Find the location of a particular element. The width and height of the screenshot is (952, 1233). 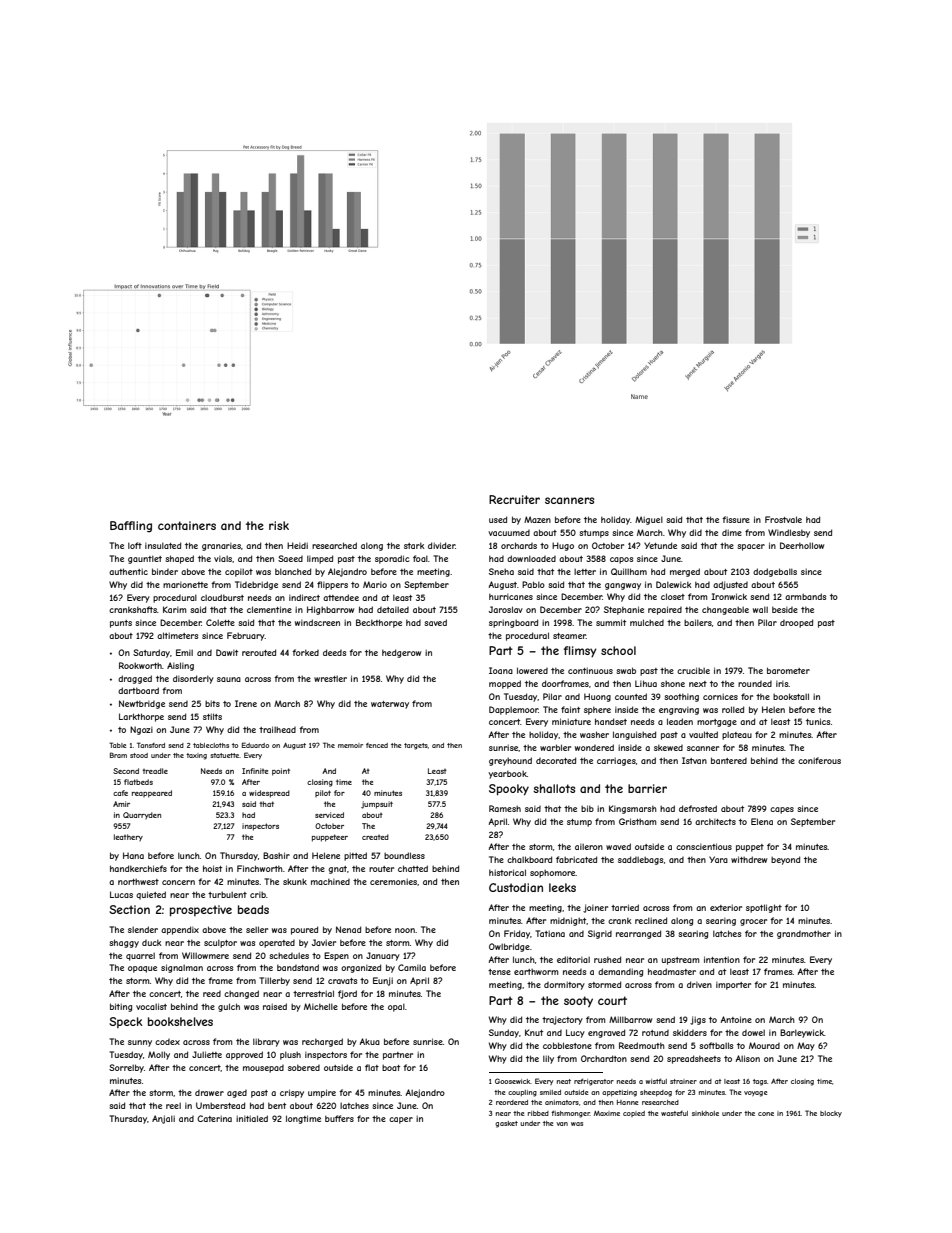

architects is located at coordinates (715, 822).
